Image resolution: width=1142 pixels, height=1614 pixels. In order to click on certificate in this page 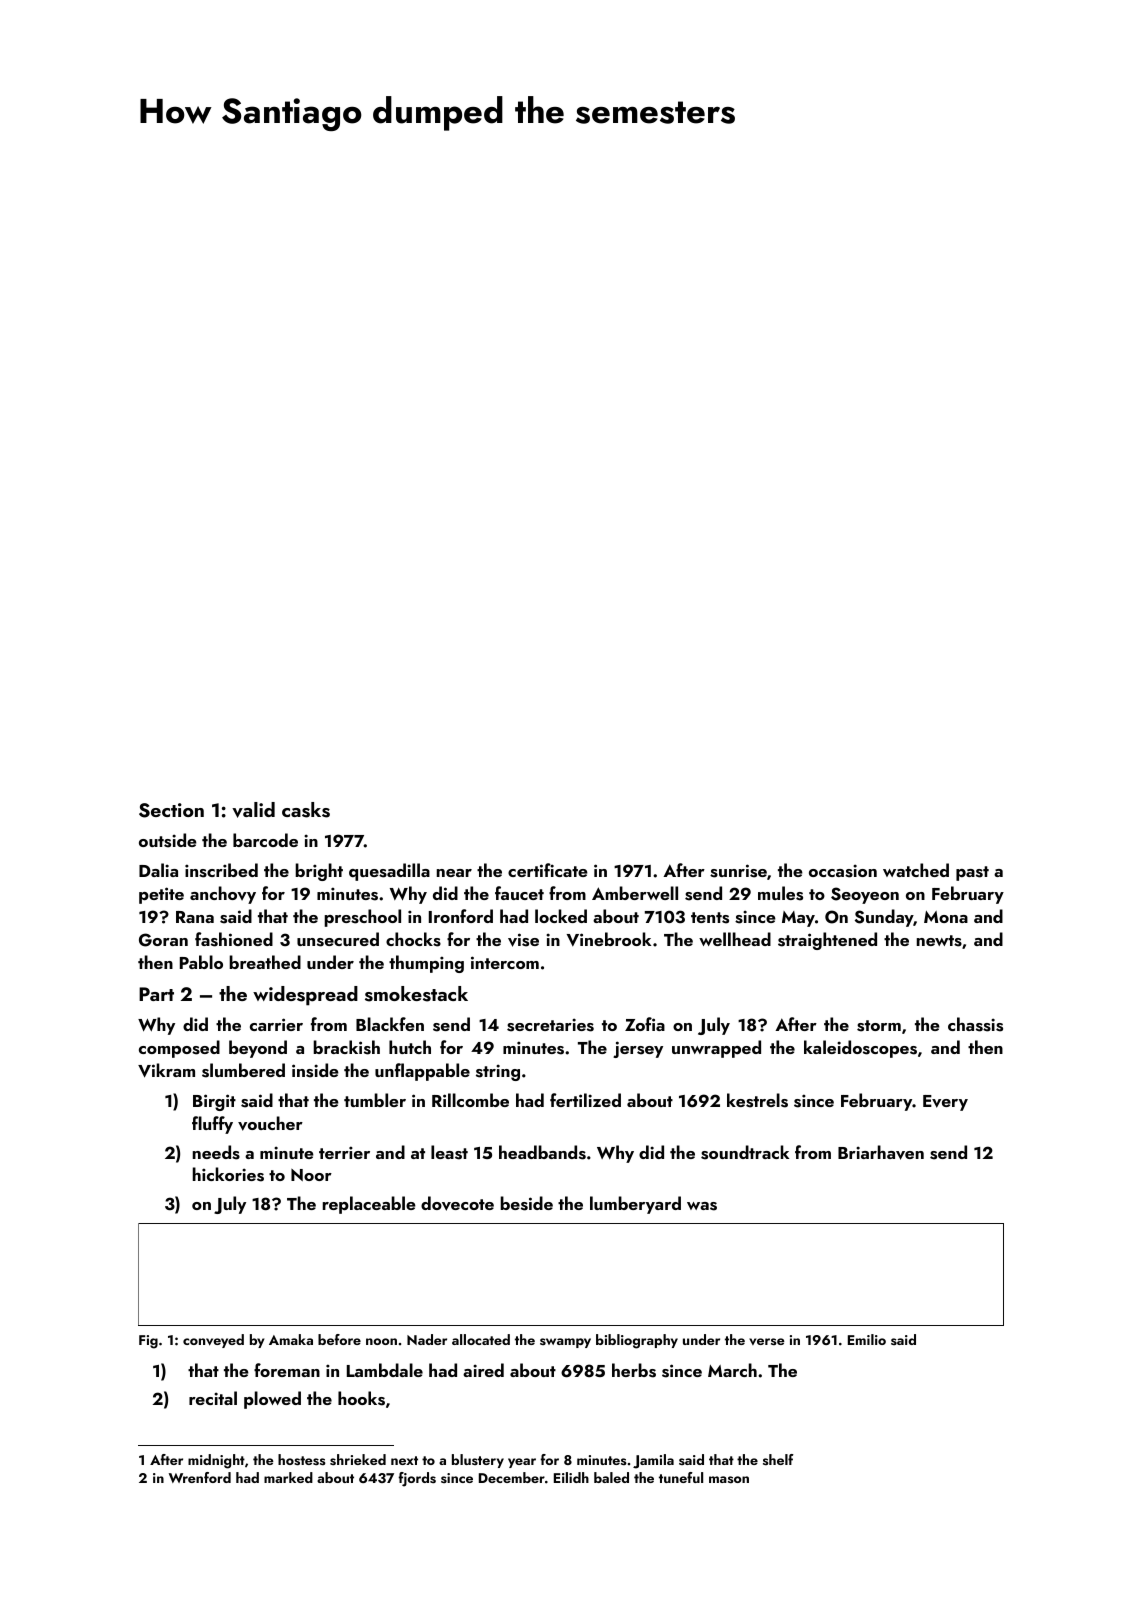, I will do `click(548, 870)`.
